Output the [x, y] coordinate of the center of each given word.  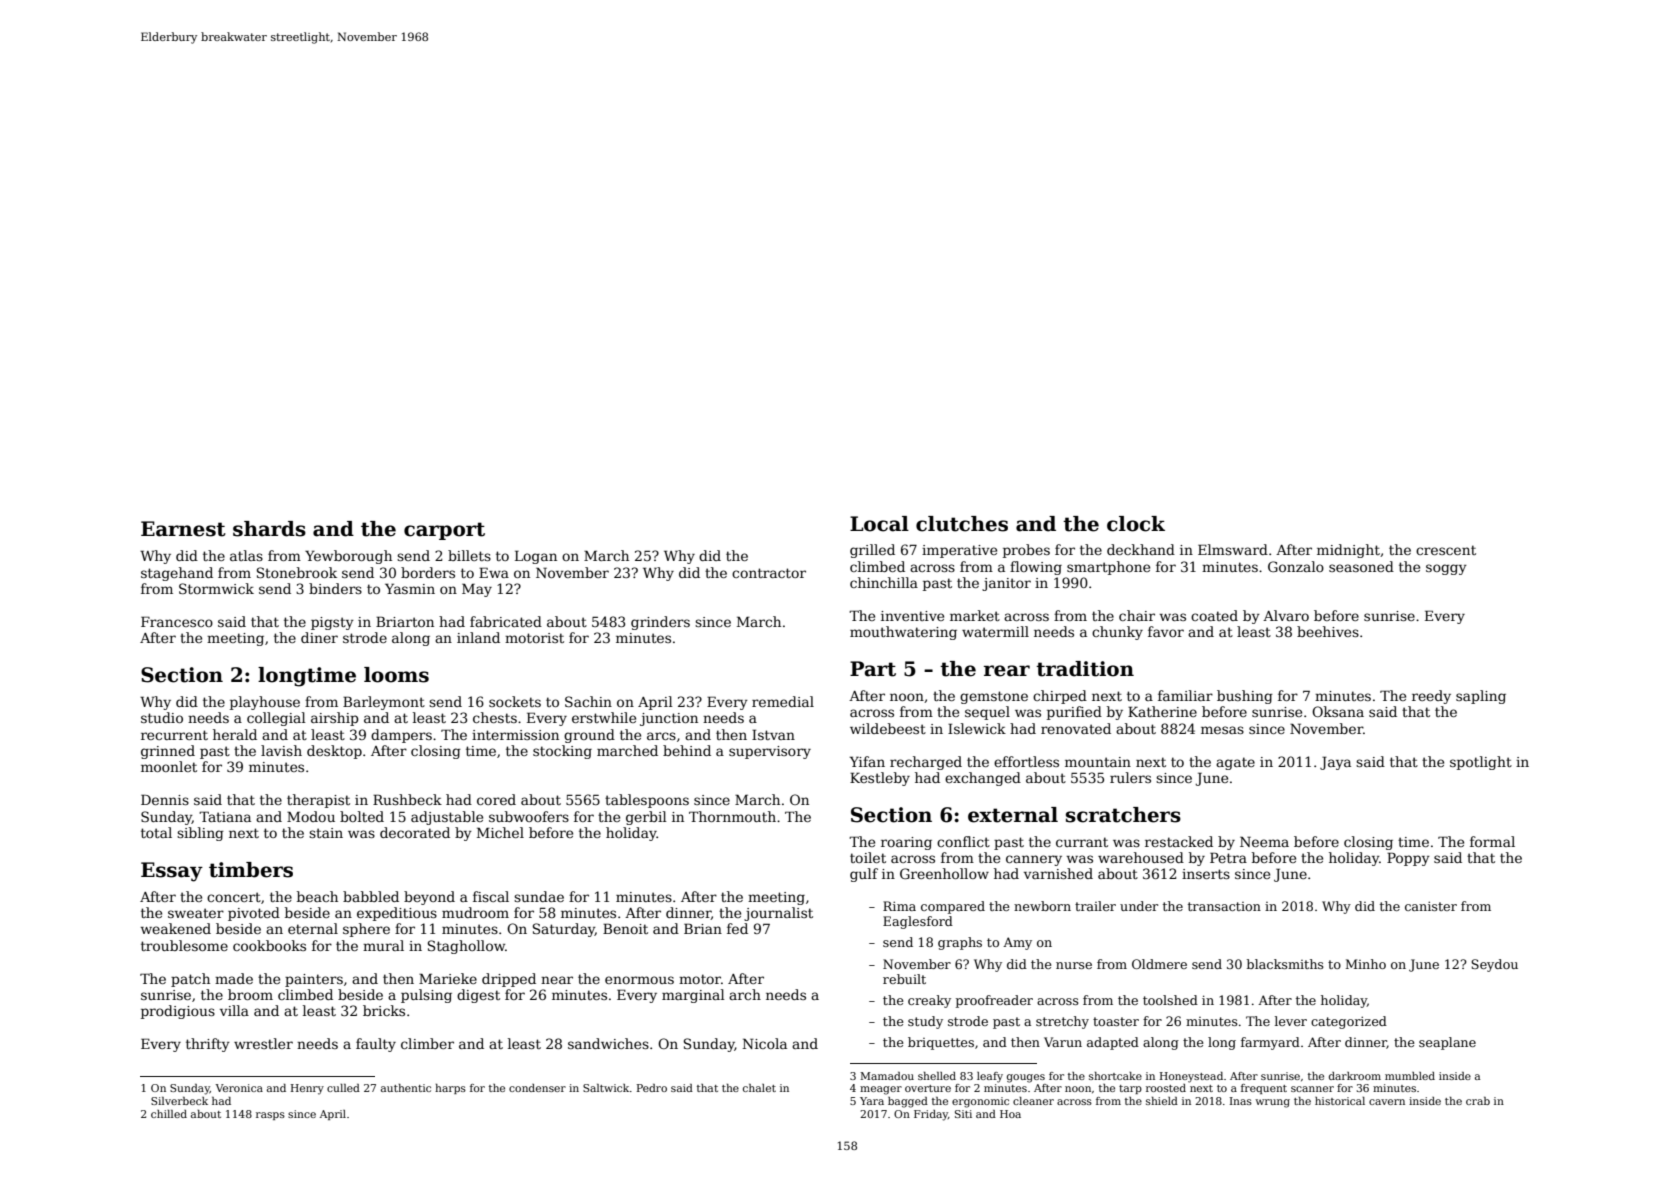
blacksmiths [1285, 964]
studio [162, 717]
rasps [270, 1116]
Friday [931, 1115]
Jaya [1335, 763]
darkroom [1355, 1076]
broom [250, 994]
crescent [1446, 550]
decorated [415, 832]
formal [1492, 841]
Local [879, 524]
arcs [661, 736]
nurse [1074, 965]
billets [469, 555]
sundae [539, 896]
